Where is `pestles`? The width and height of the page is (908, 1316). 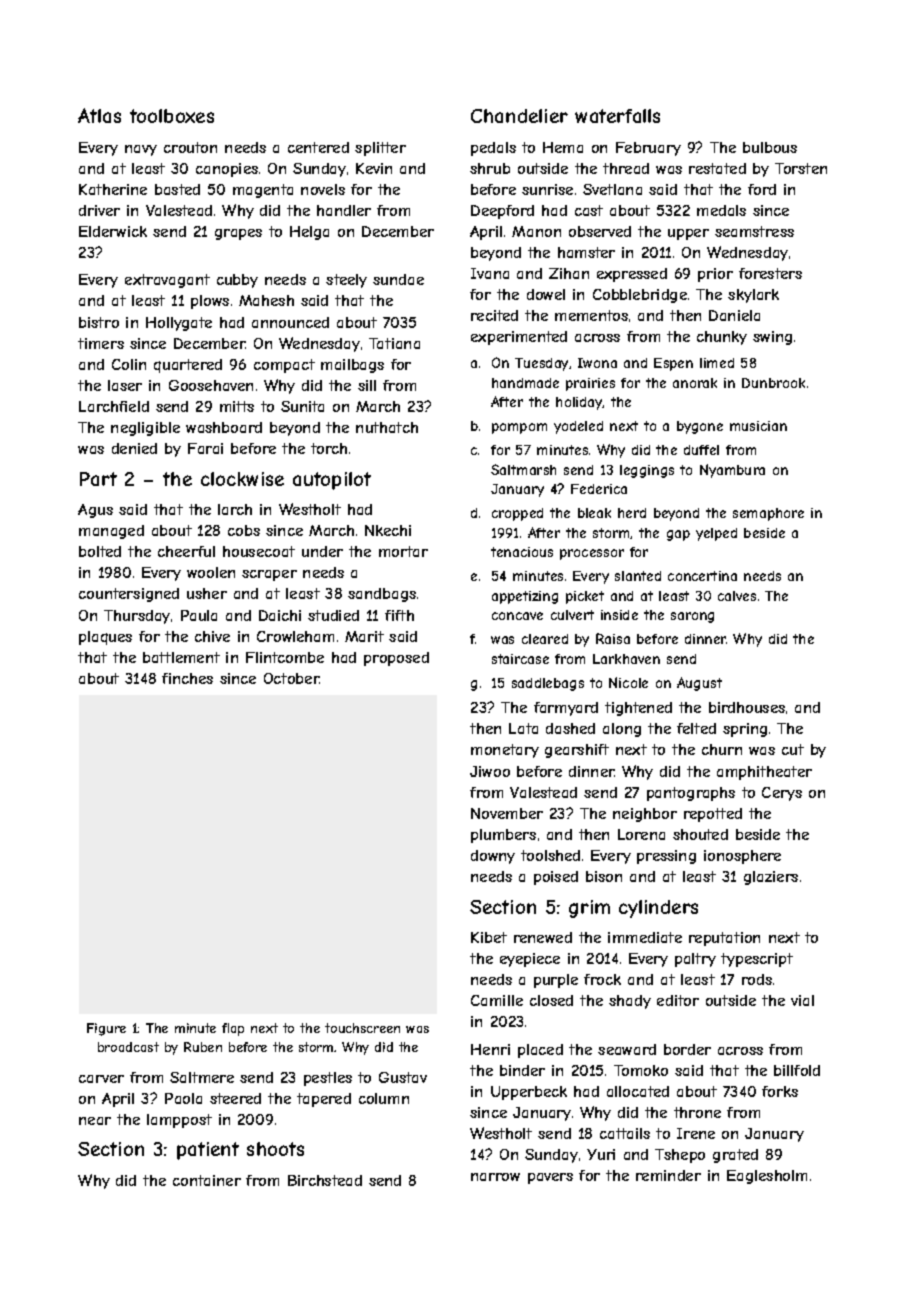 pestles is located at coordinates (328, 1079).
